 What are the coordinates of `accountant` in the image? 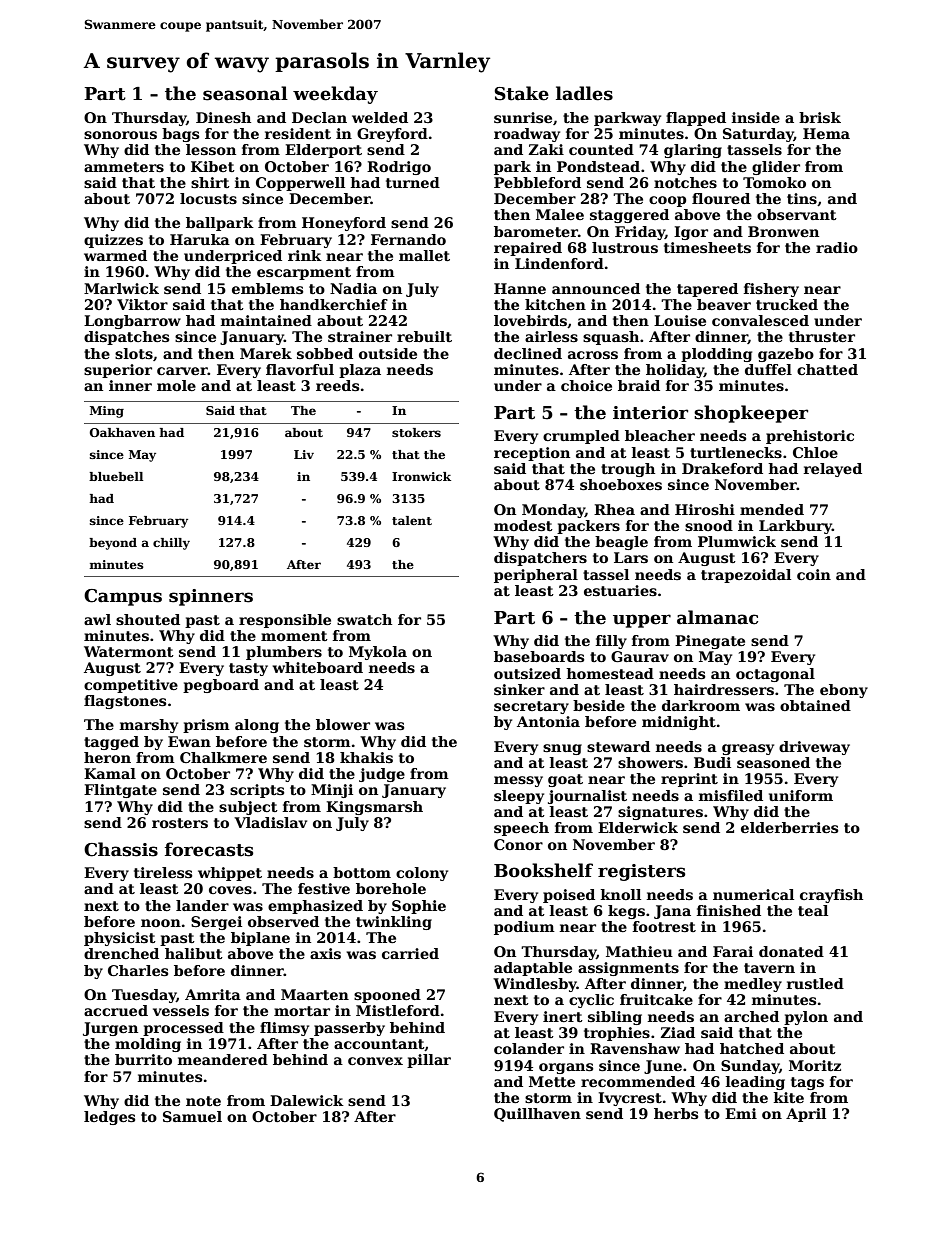 It's located at (379, 1045).
